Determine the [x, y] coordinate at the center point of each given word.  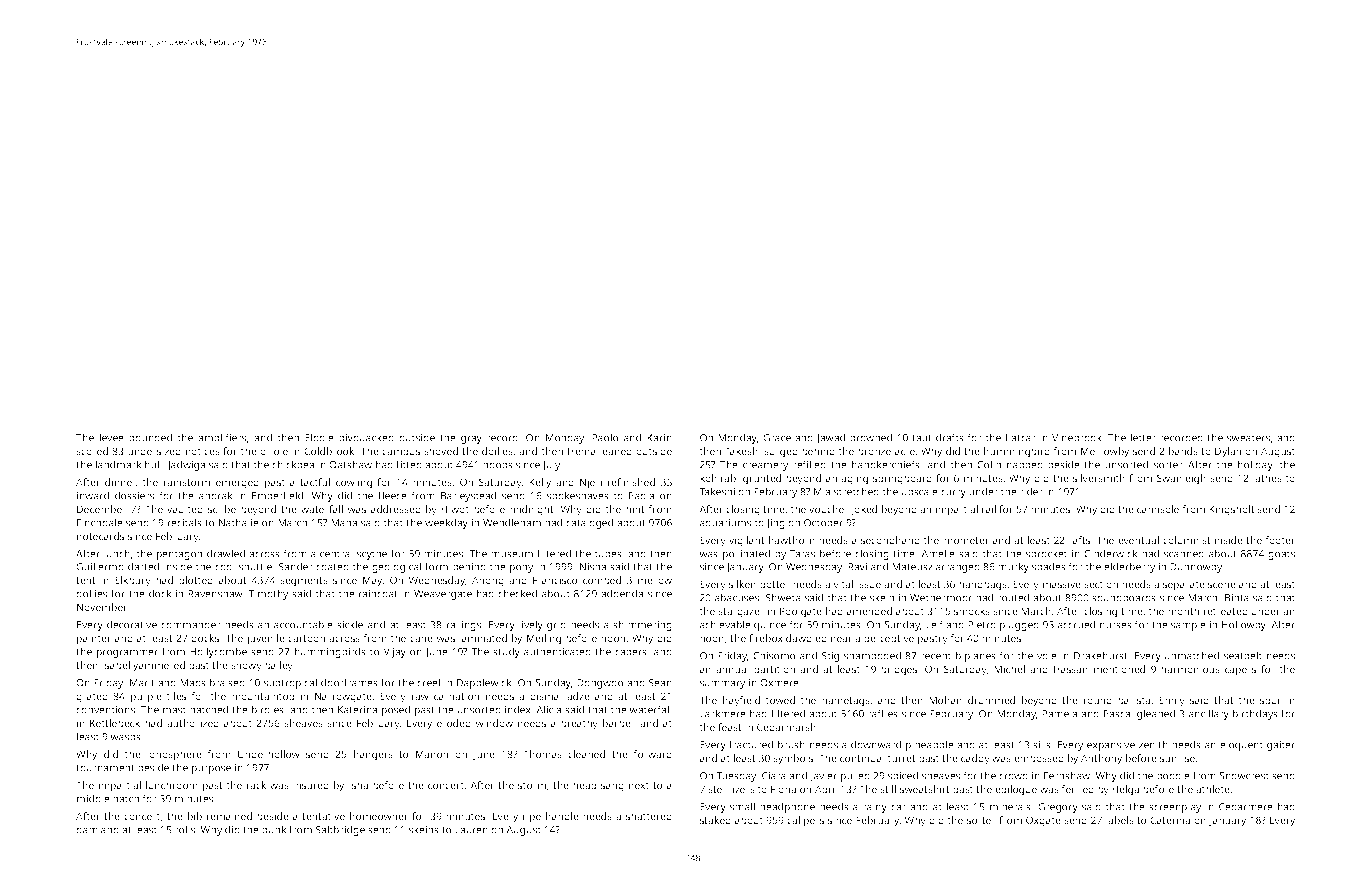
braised [227, 682]
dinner [120, 483]
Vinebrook [1077, 437]
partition [774, 670]
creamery [765, 467]
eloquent [1241, 745]
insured [311, 785]
